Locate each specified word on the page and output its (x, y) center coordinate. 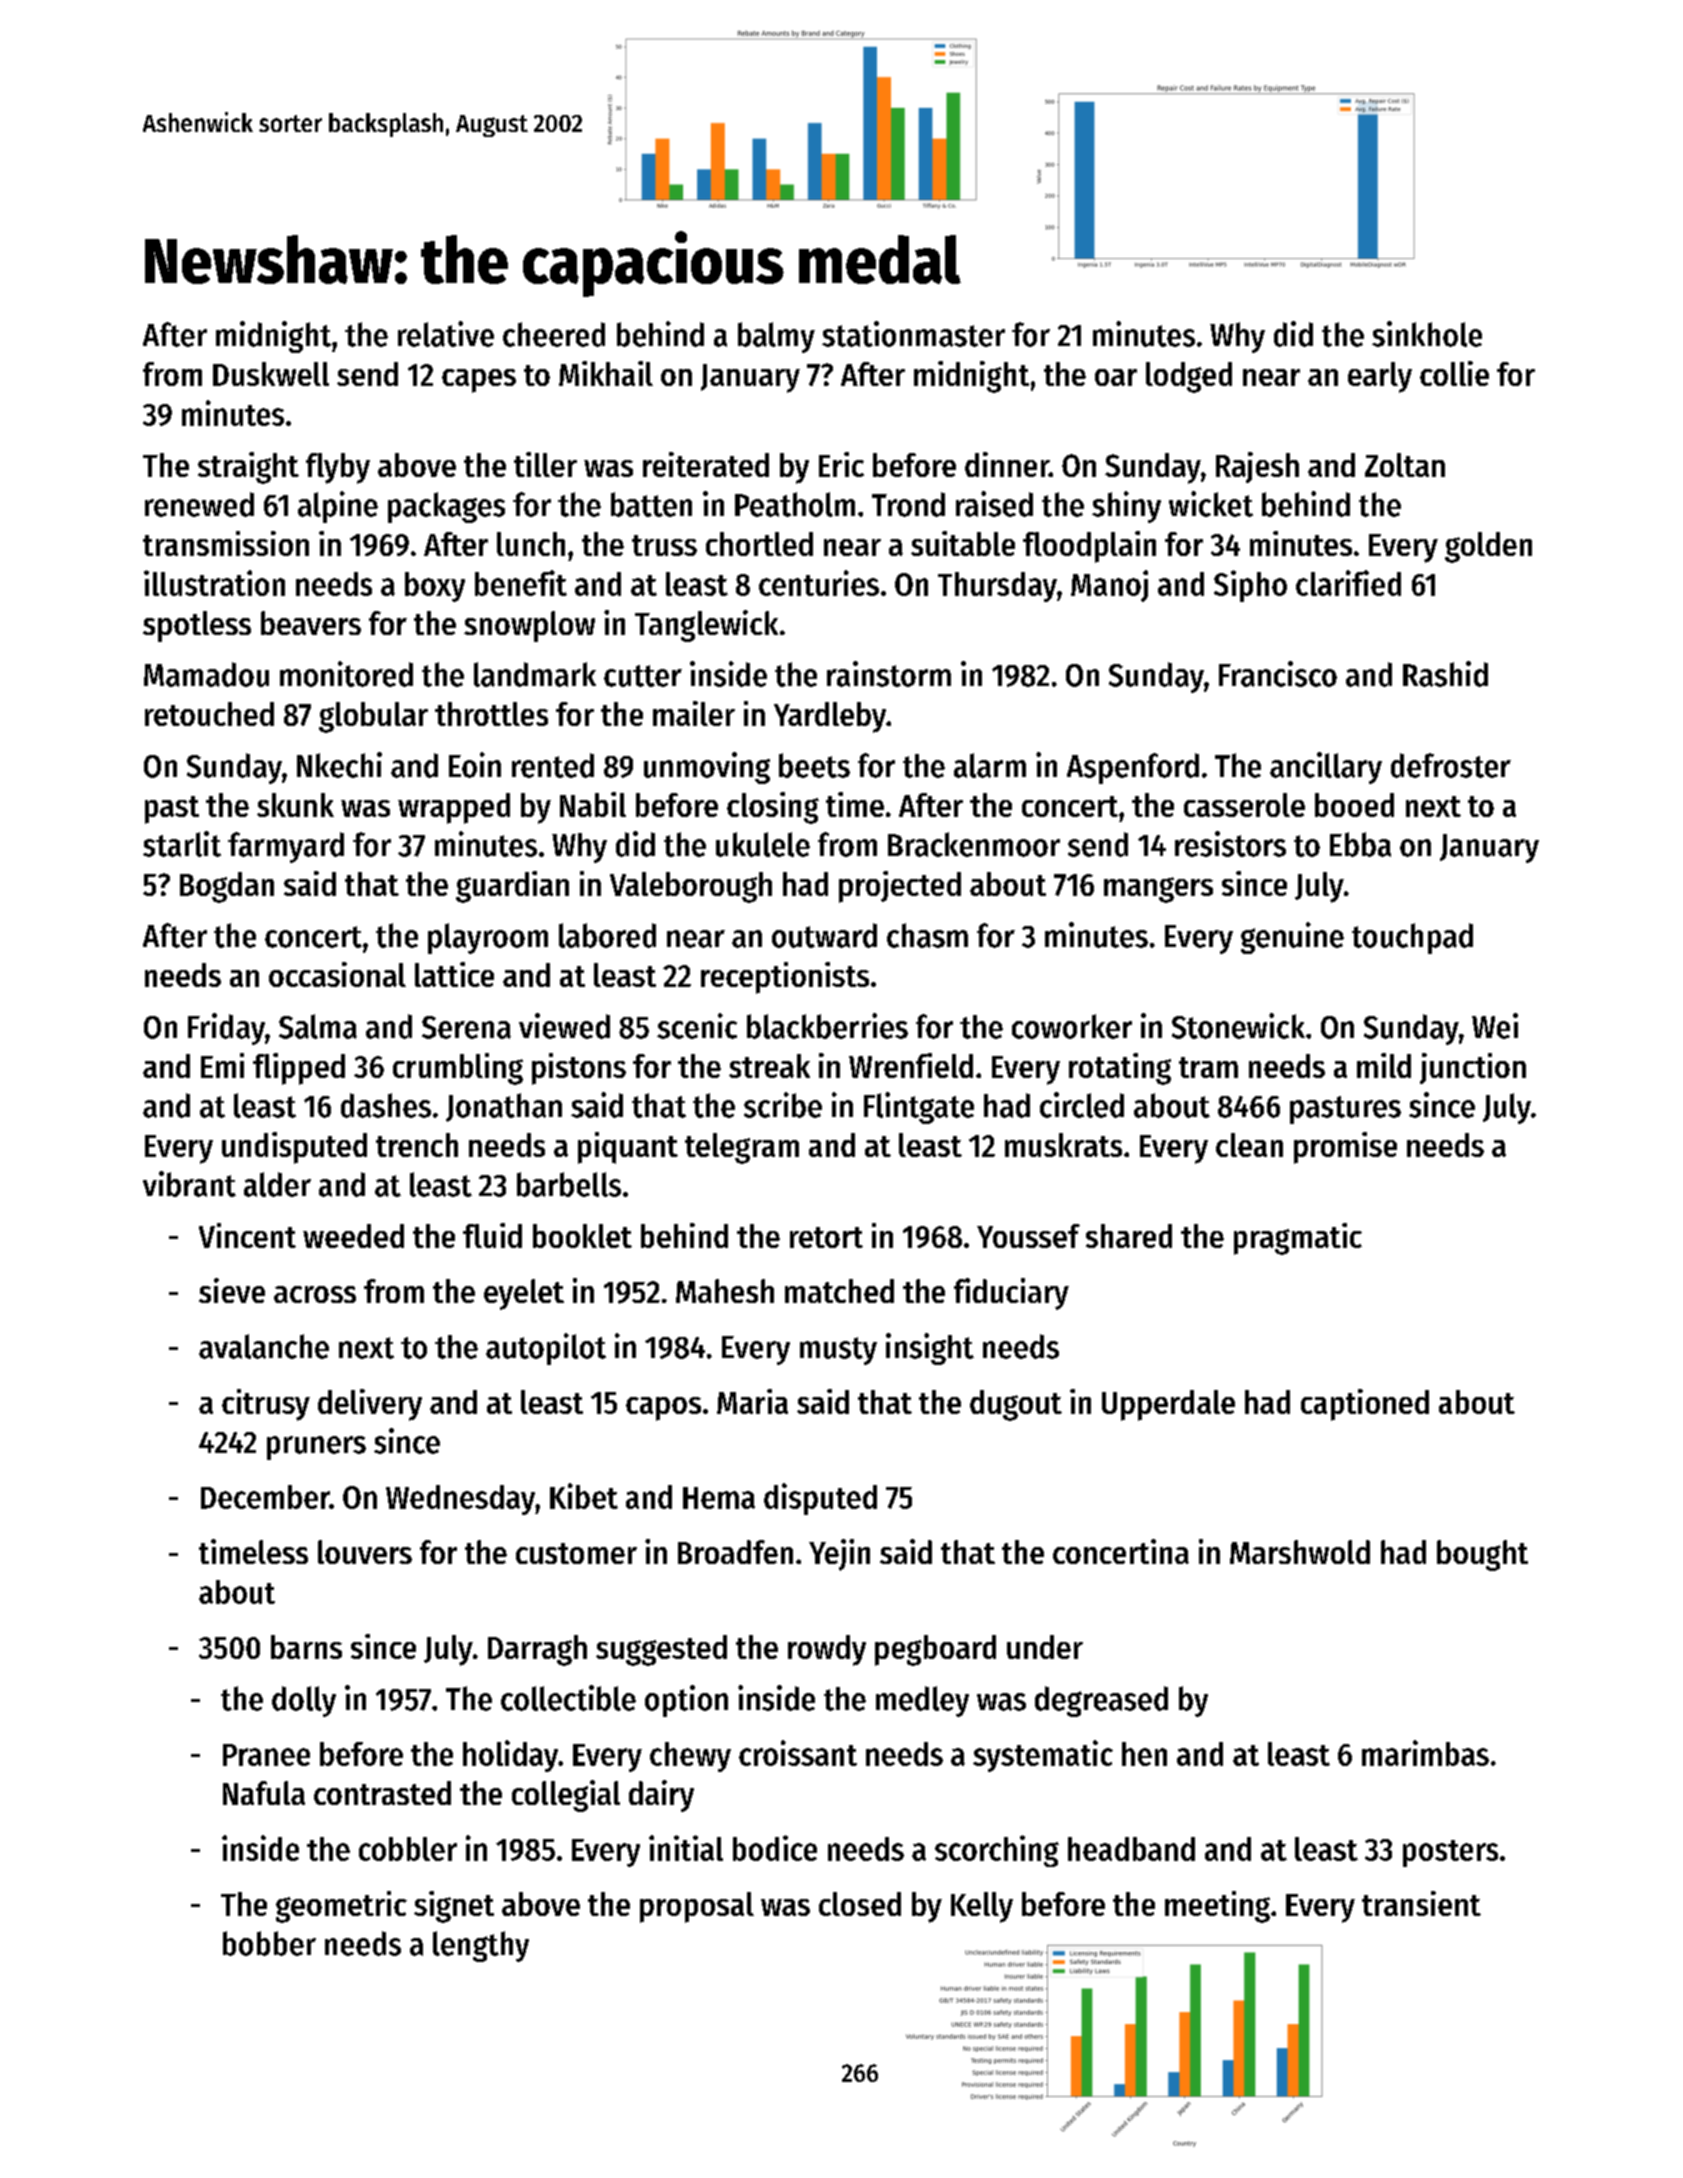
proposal (697, 1907)
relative (446, 334)
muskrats (1063, 1145)
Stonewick (1238, 1026)
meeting (1217, 1907)
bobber (269, 1943)
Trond (908, 504)
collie (1454, 373)
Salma (318, 1026)
